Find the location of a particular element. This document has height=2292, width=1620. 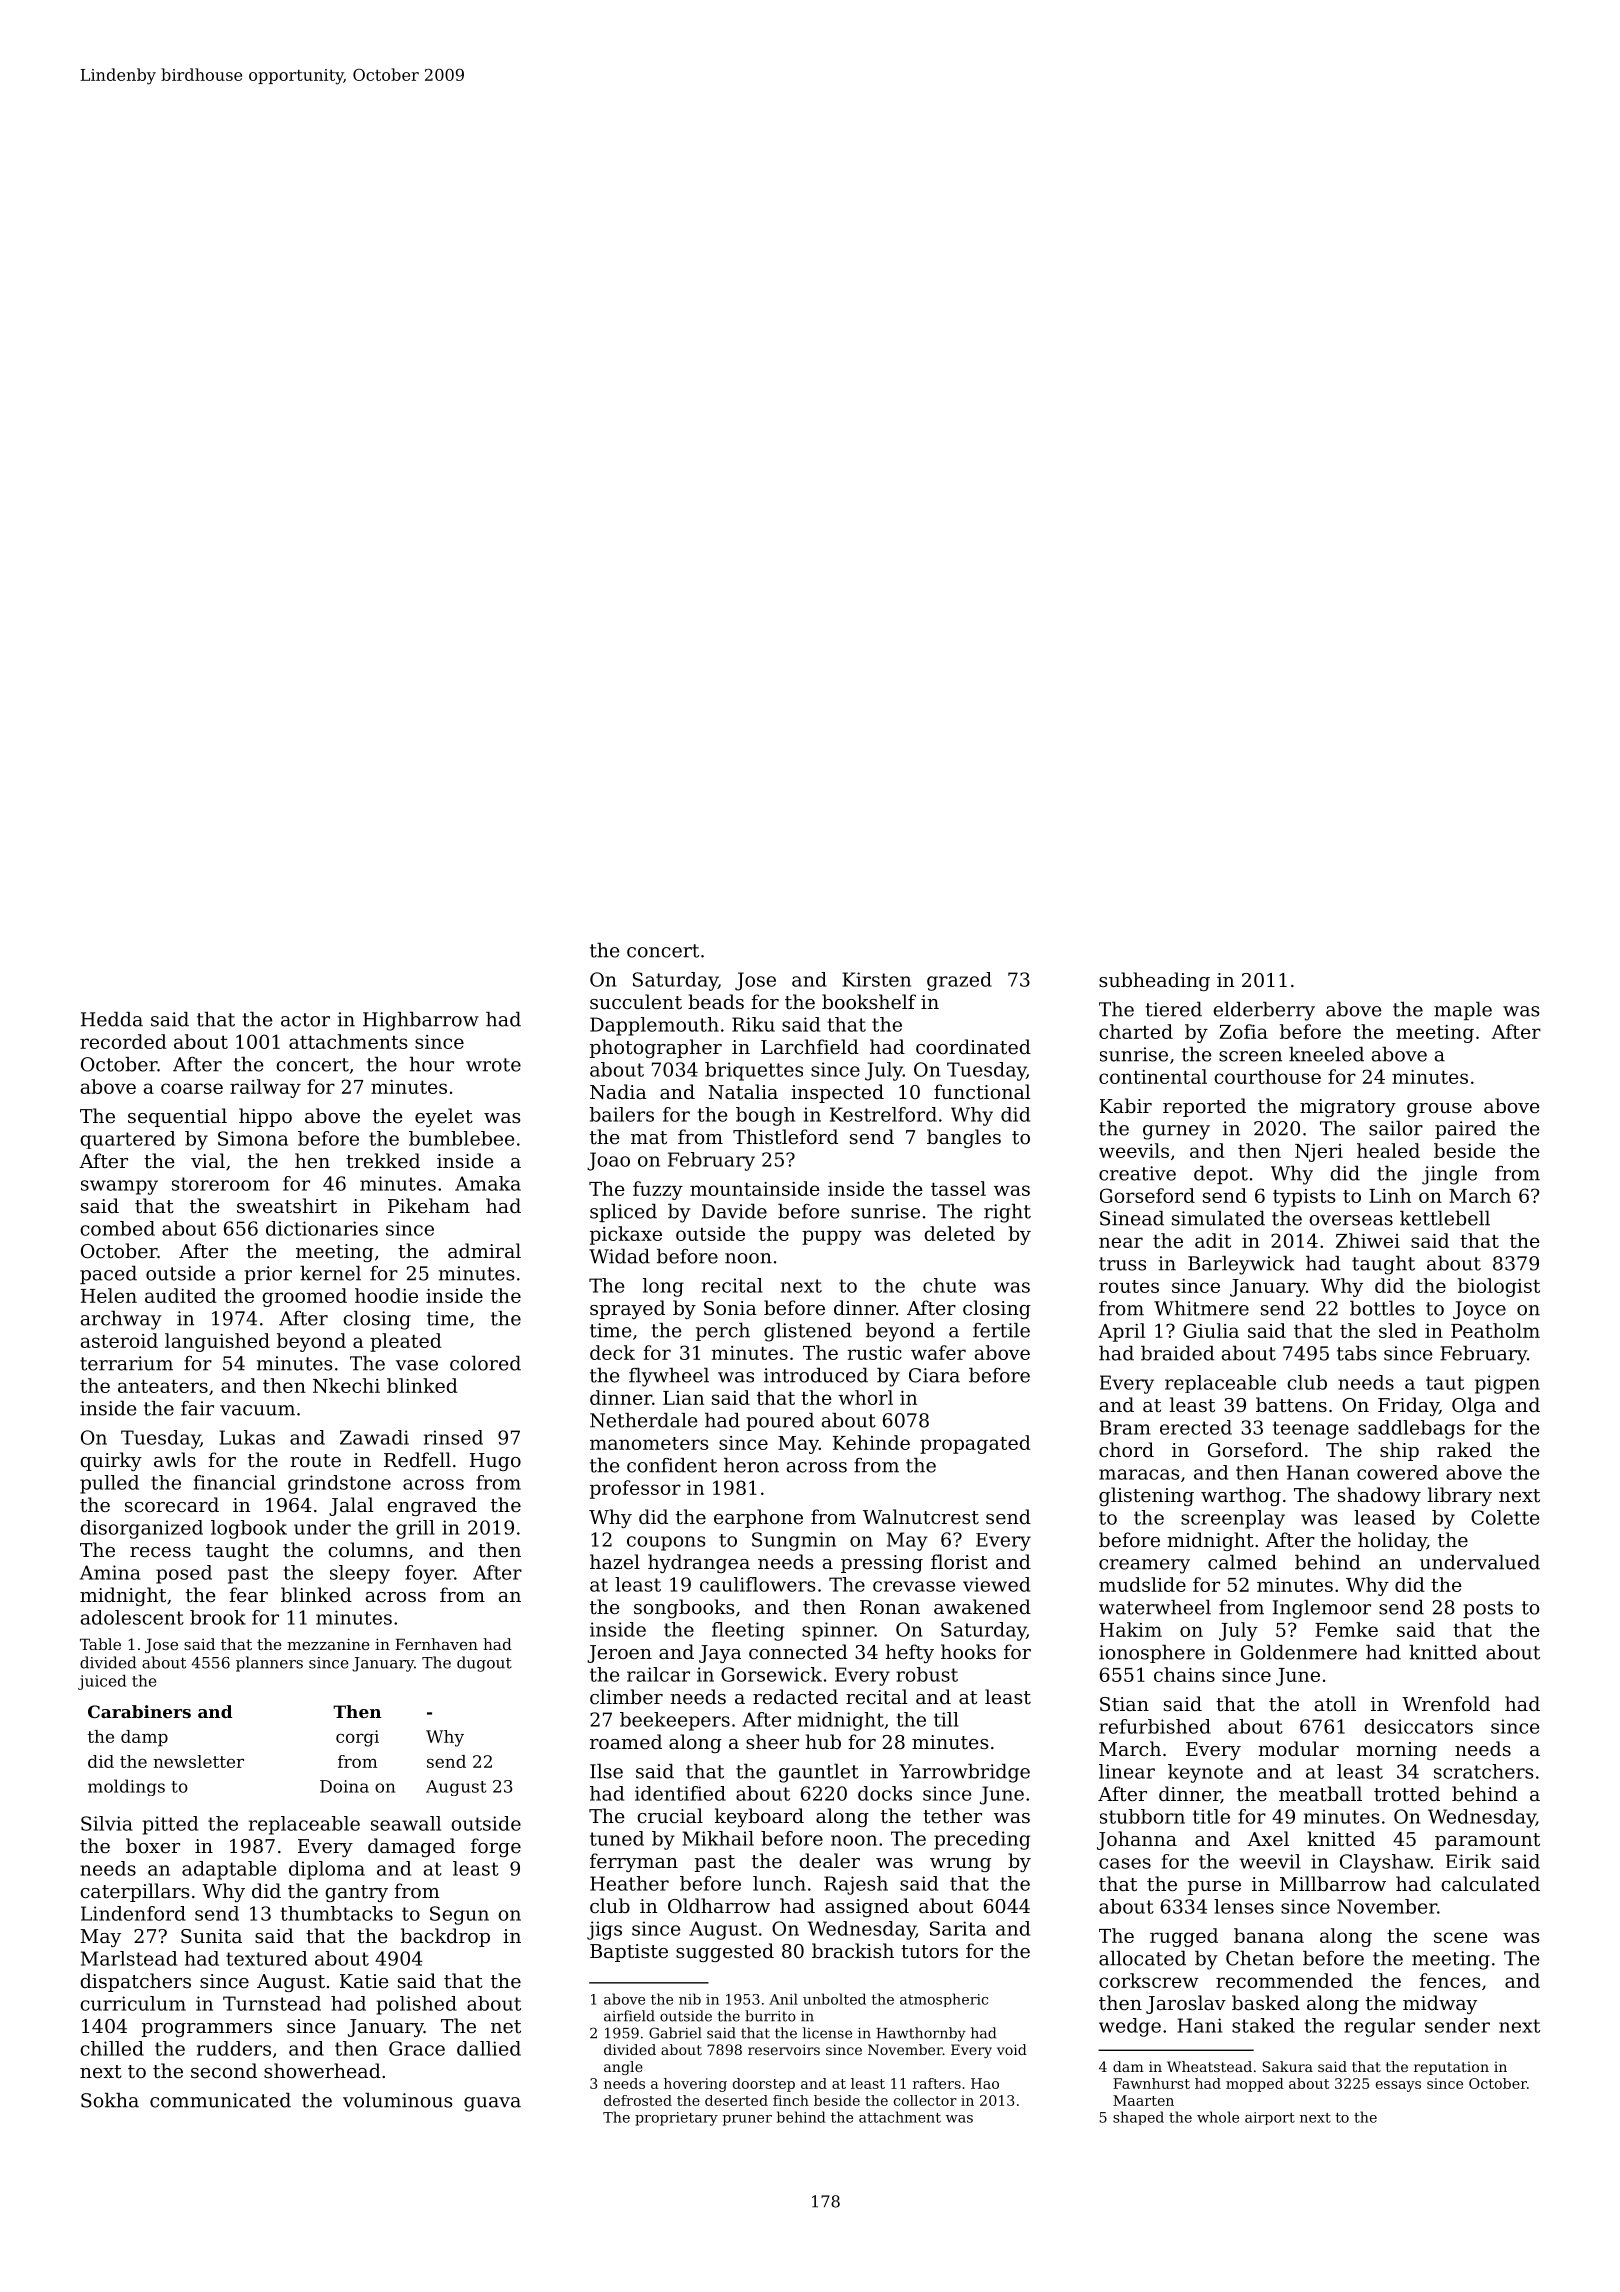

Kirsten is located at coordinates (876, 979).
